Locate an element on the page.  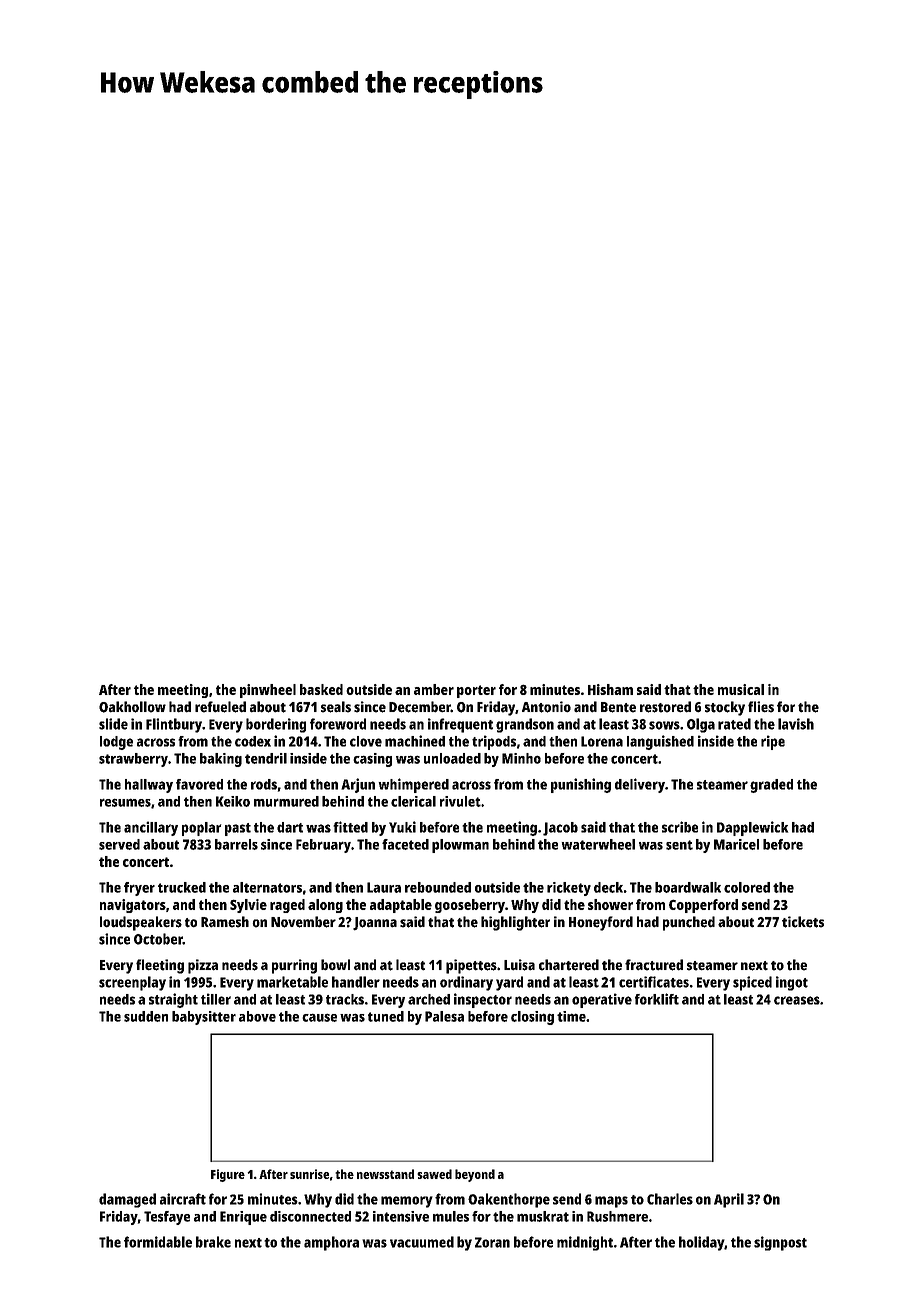
tripods is located at coordinates (494, 742).
